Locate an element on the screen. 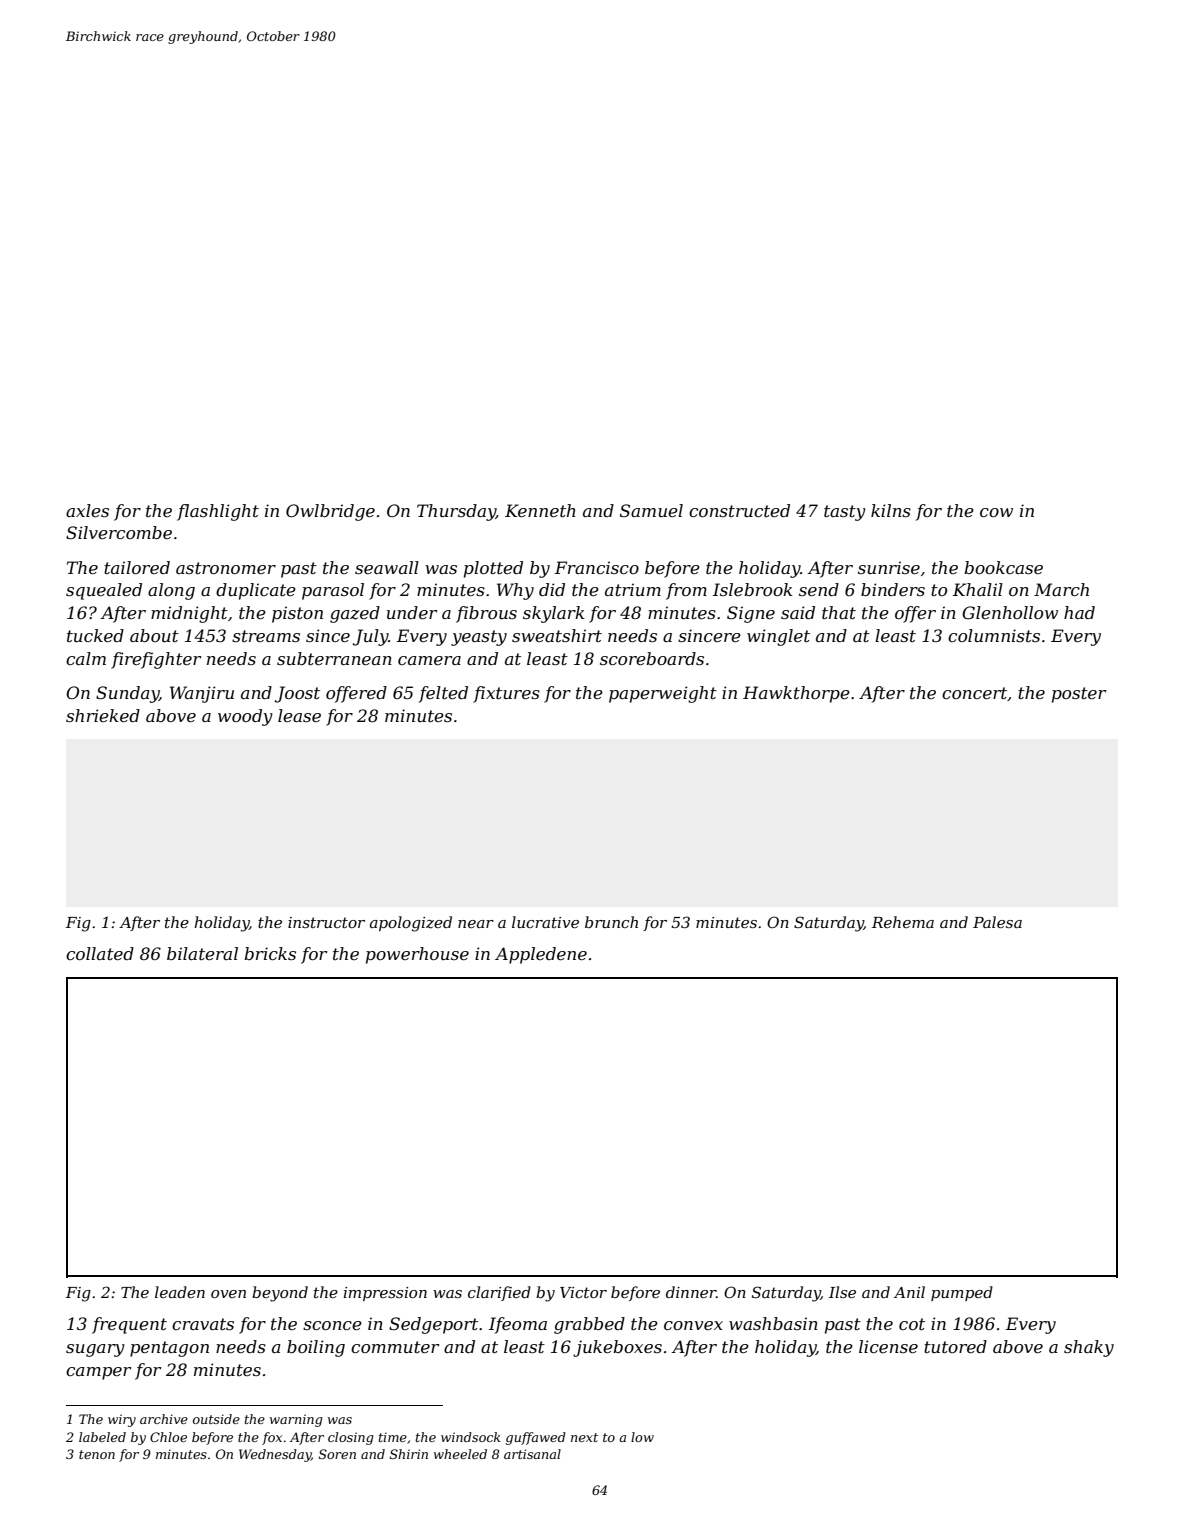 The image size is (1184, 1532). tasty is located at coordinates (845, 513).
